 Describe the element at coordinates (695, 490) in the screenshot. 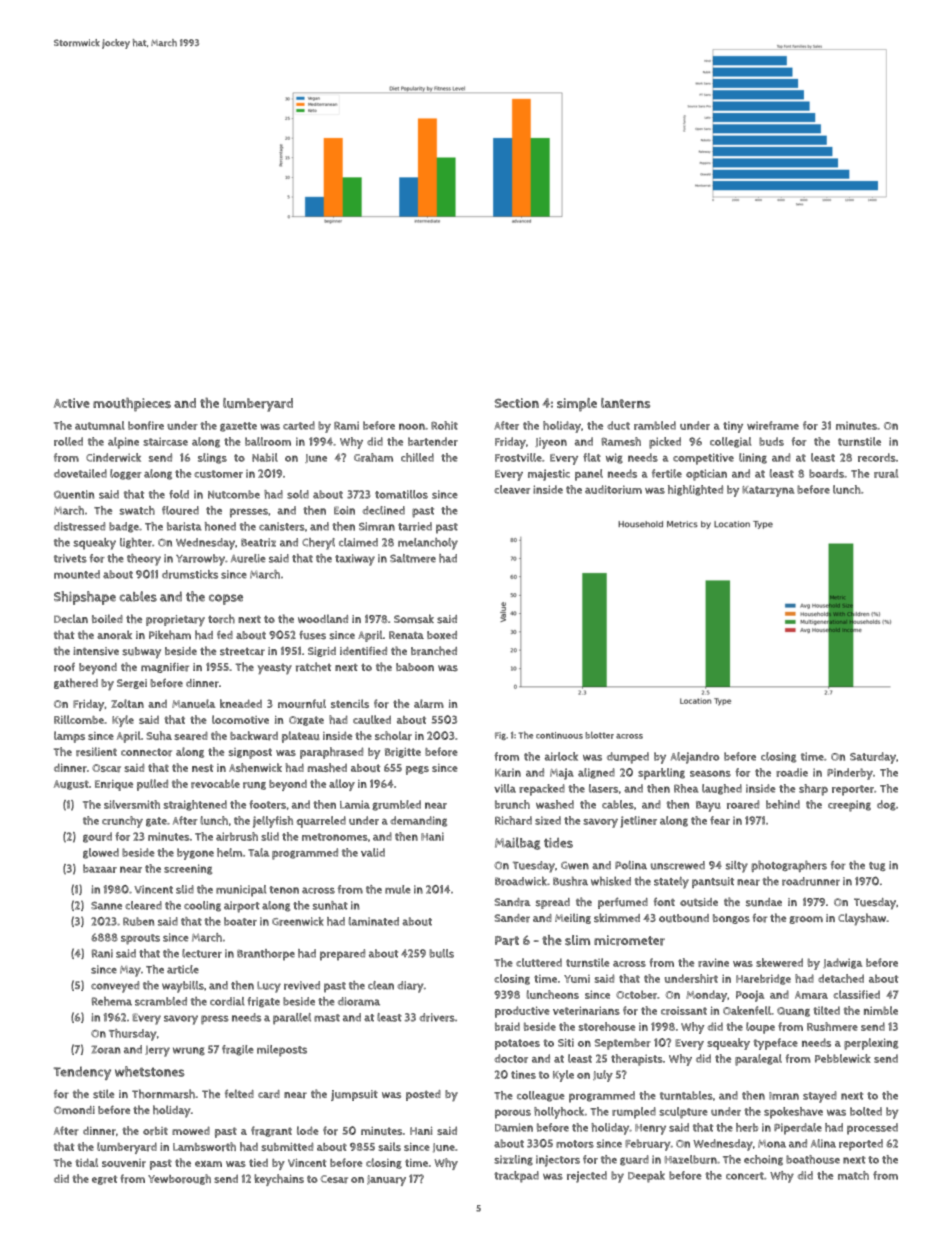

I see `highlighted` at that location.
